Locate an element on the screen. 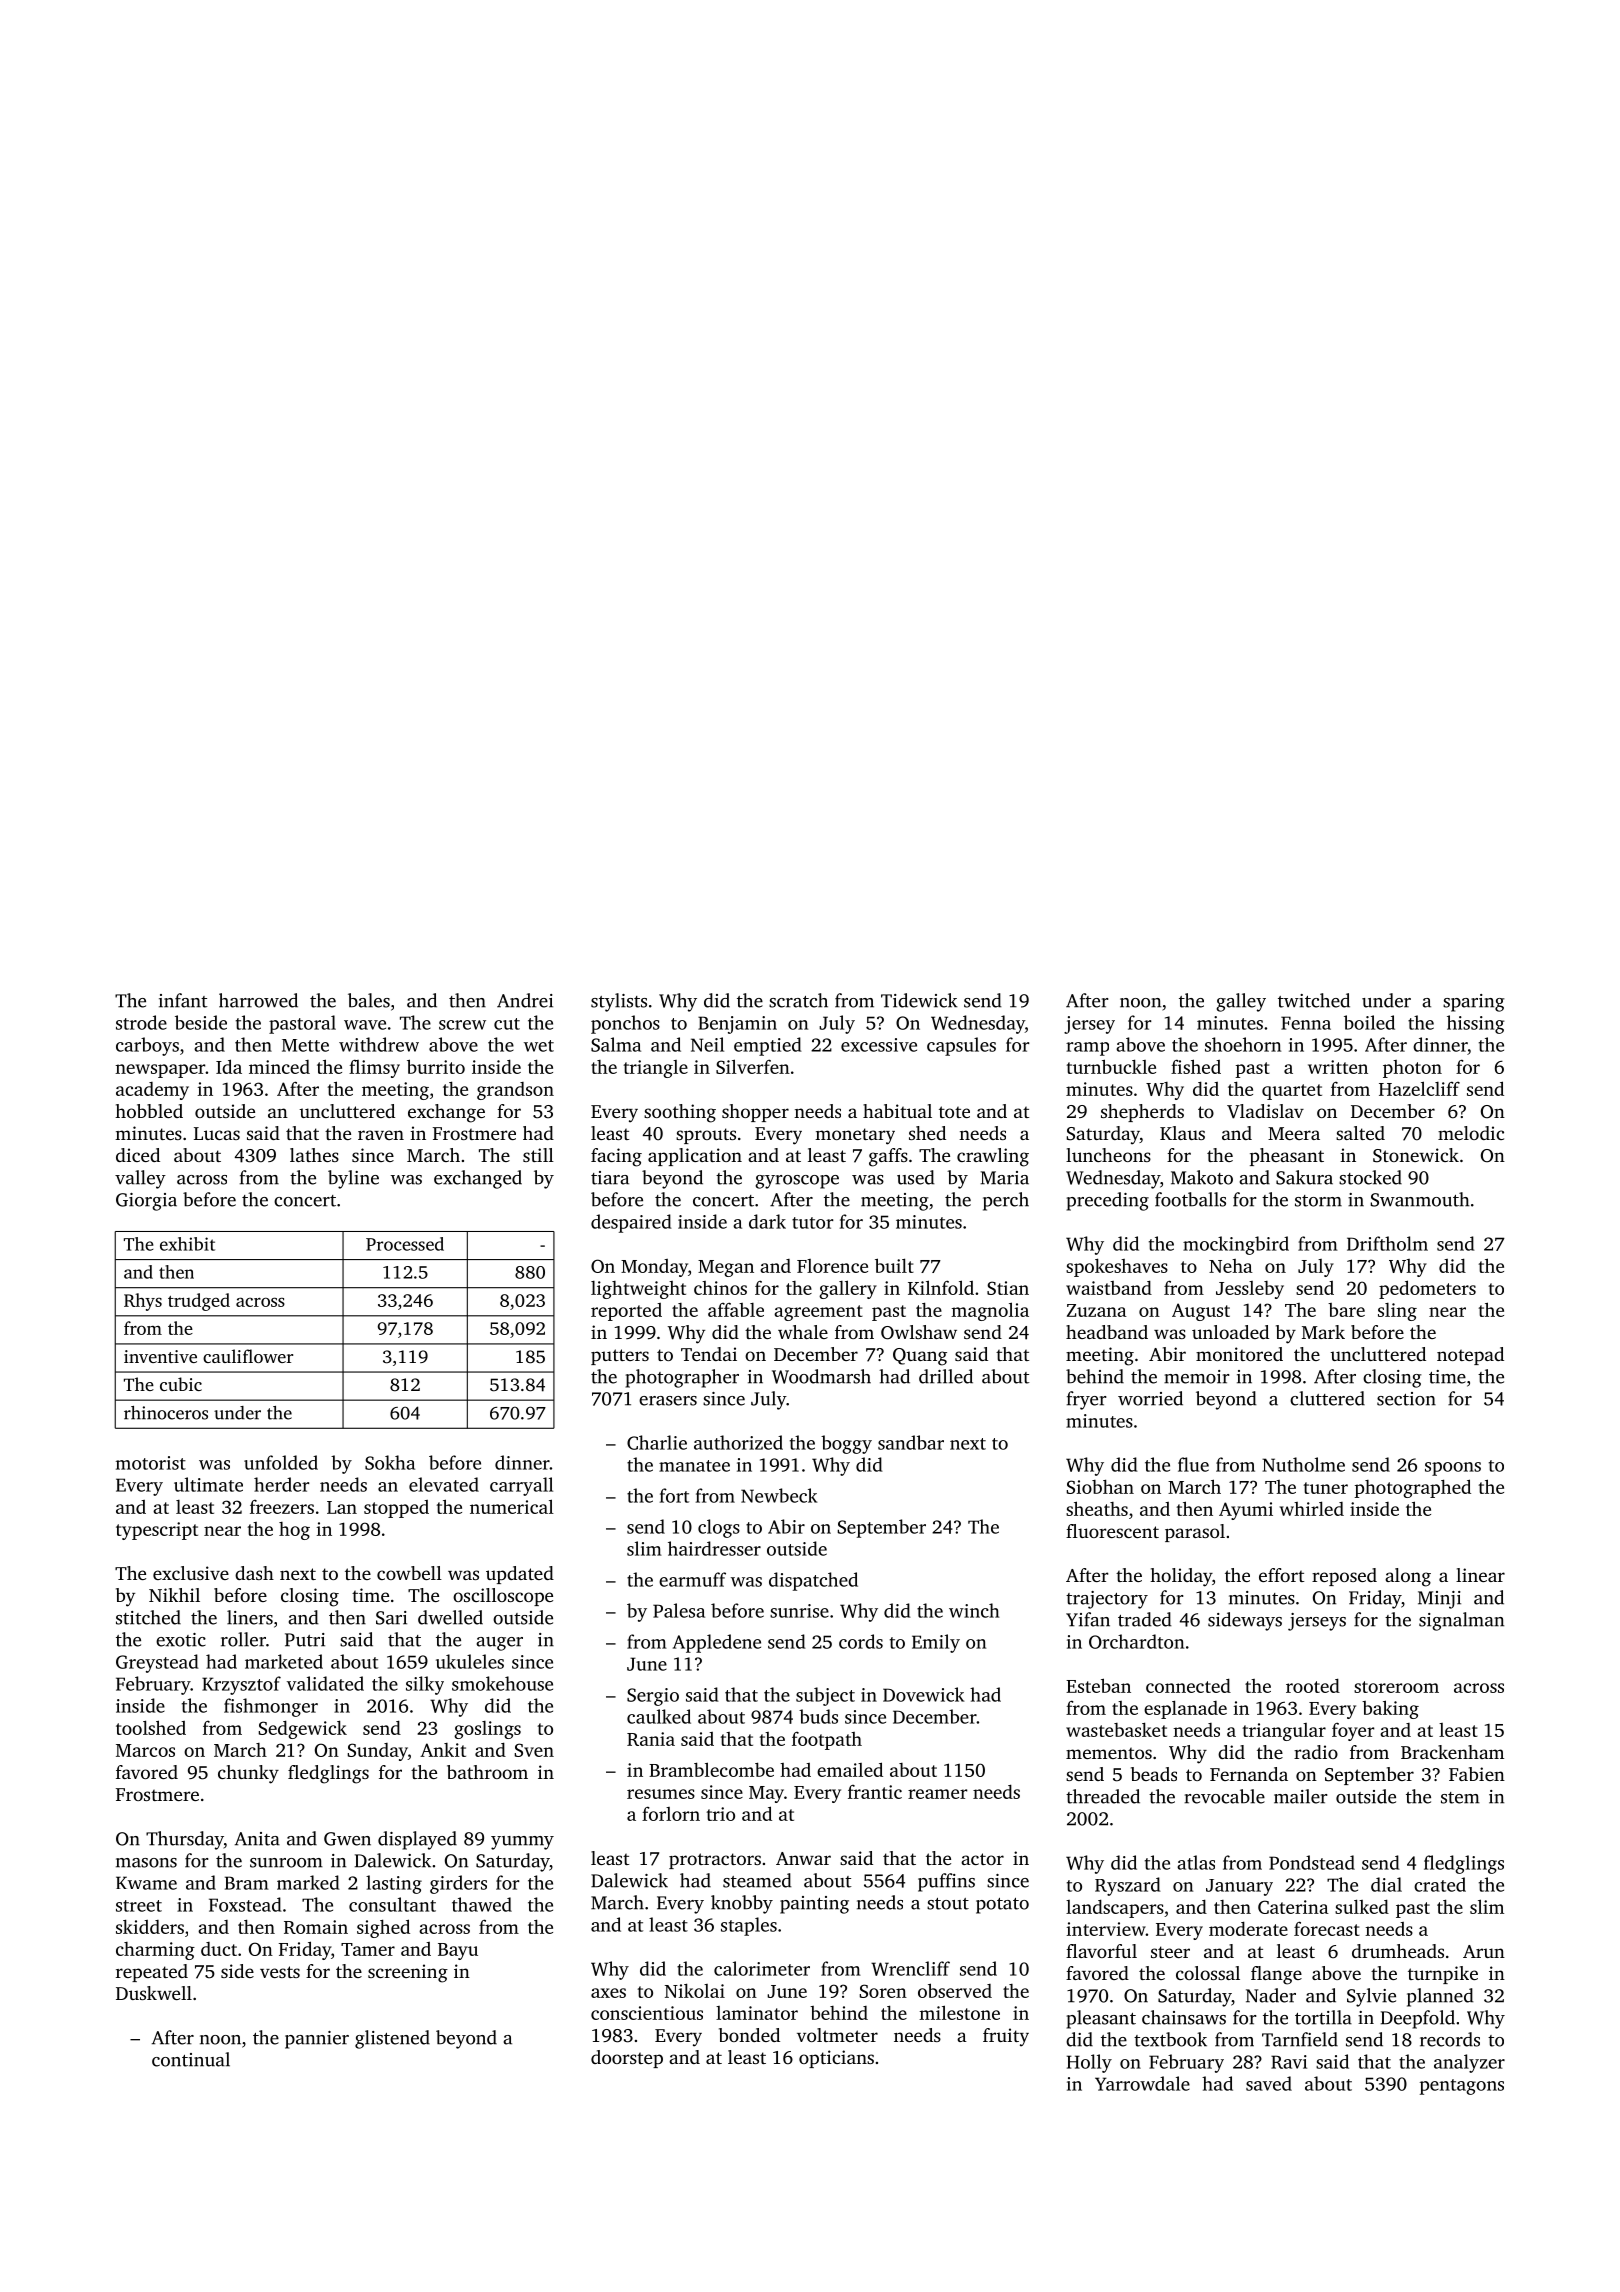  mailer is located at coordinates (1301, 1796).
